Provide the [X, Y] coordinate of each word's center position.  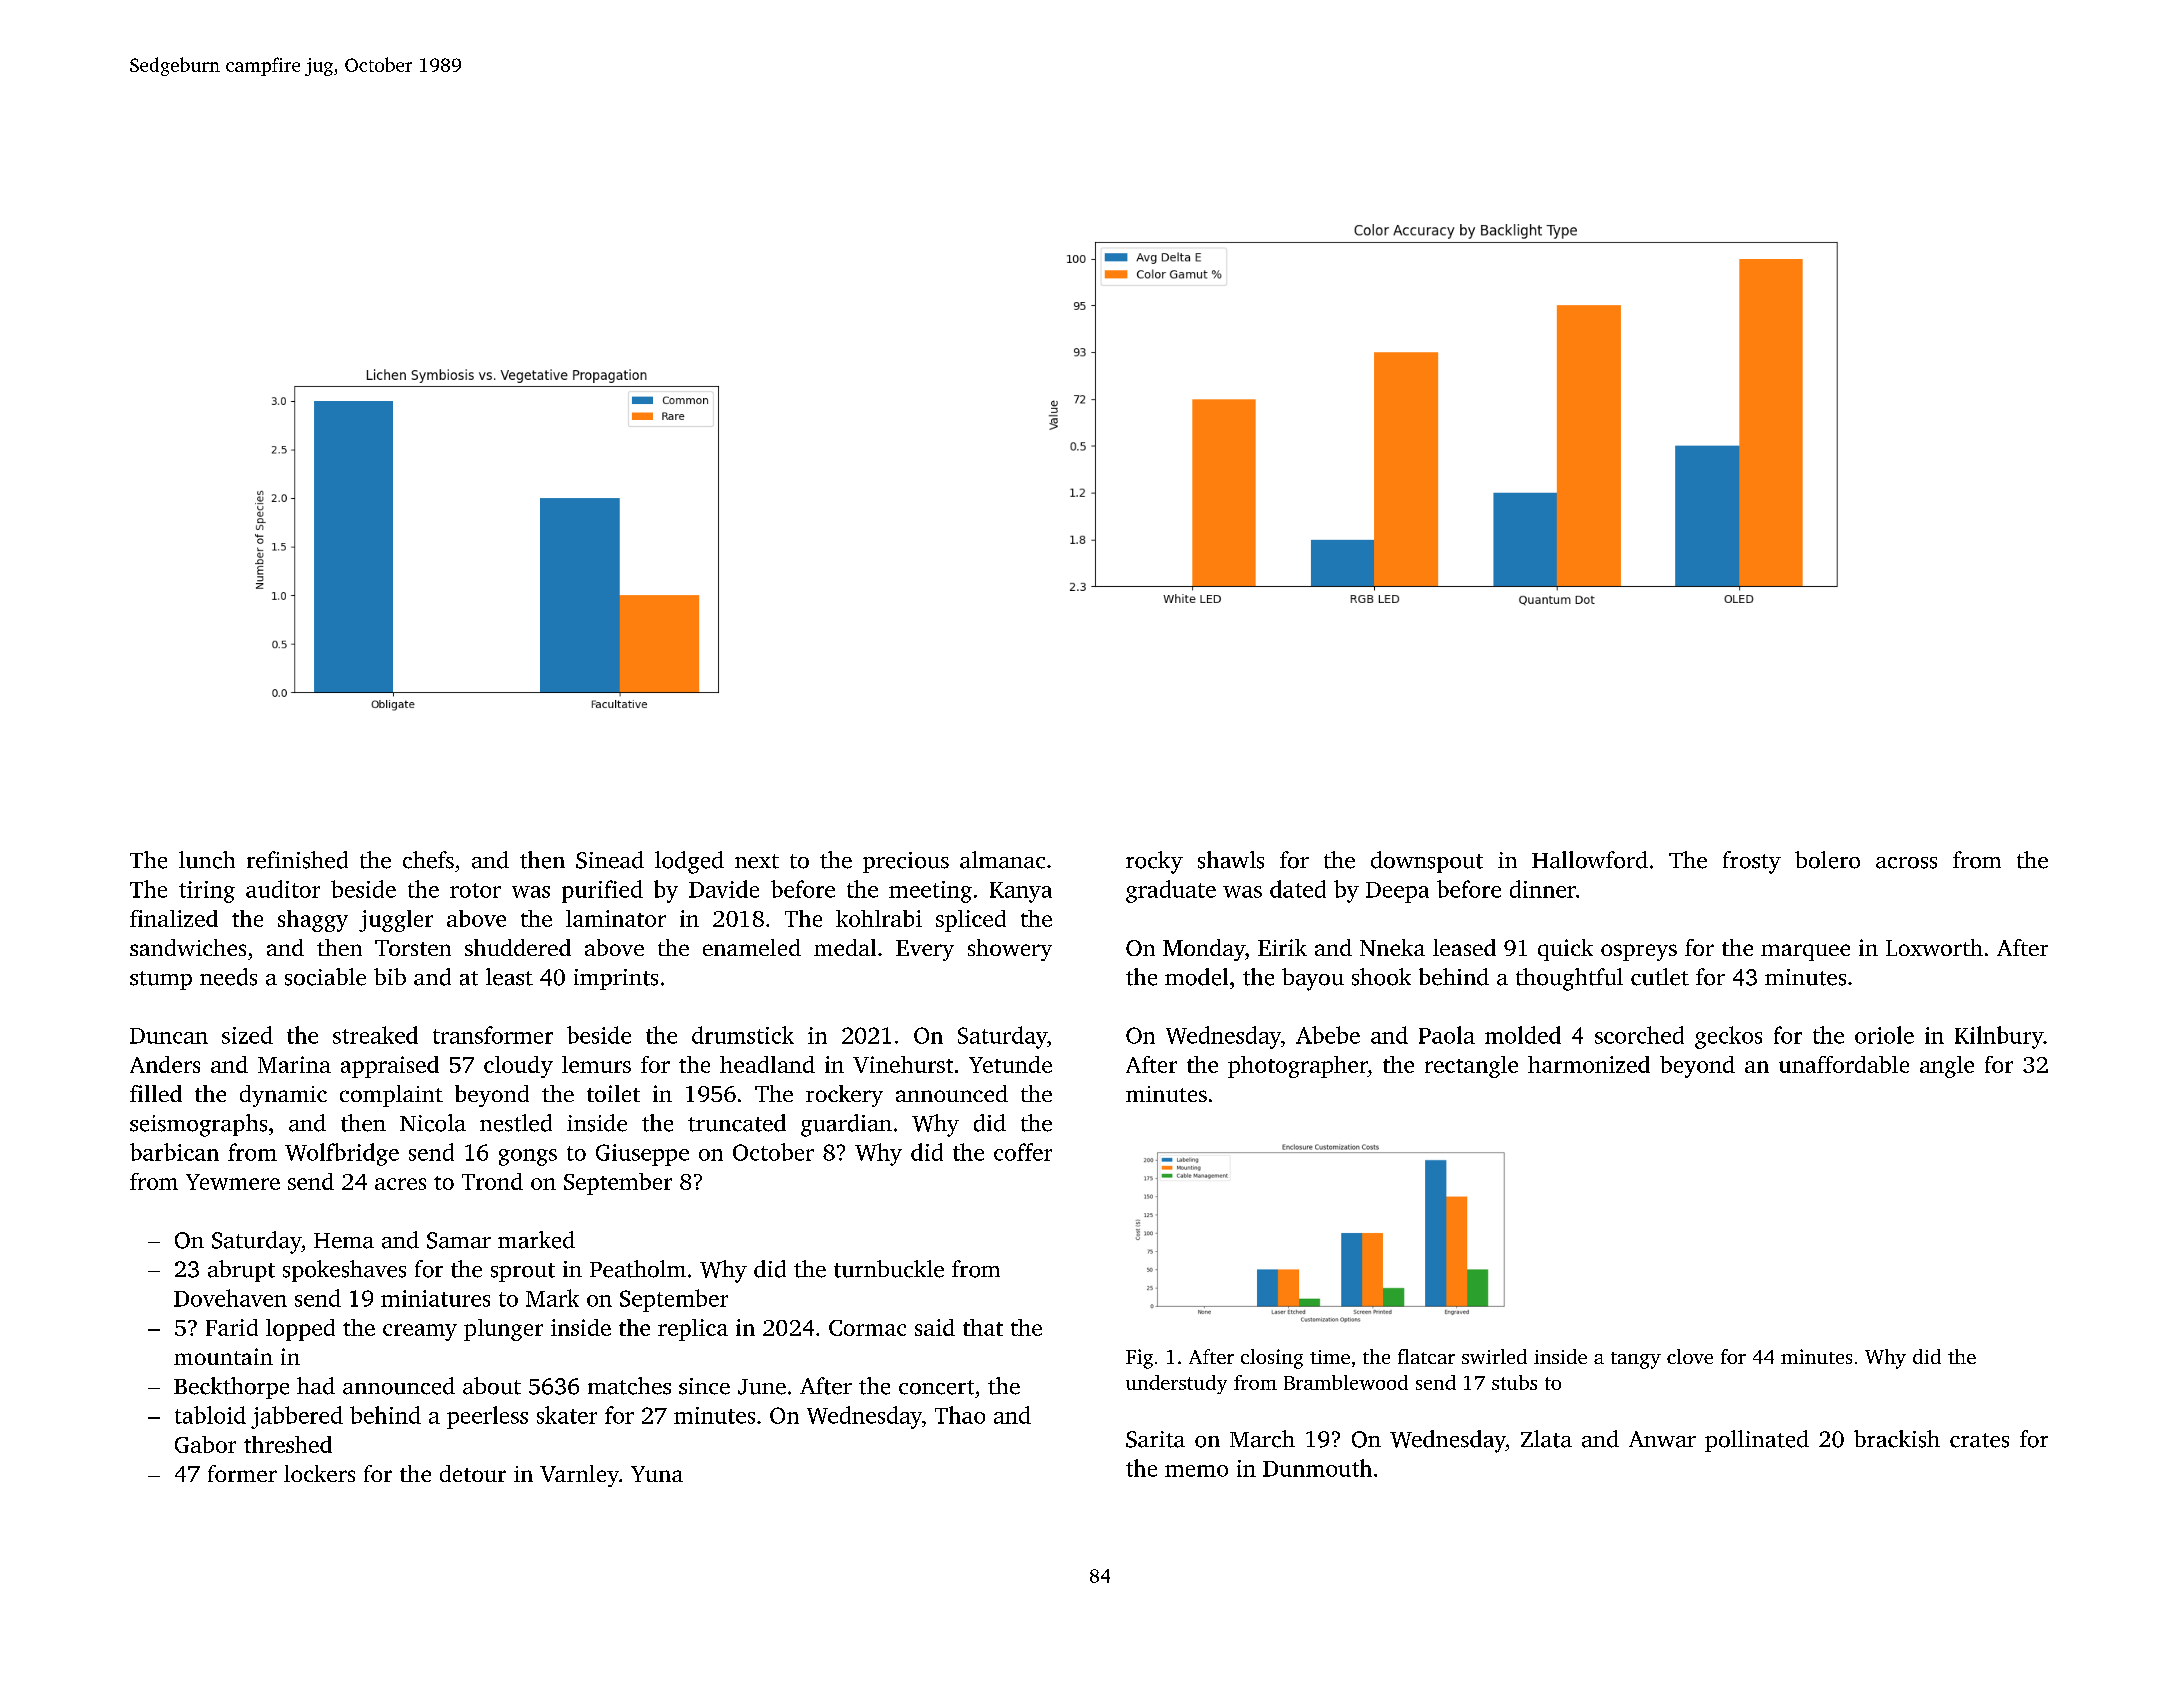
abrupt [241, 1271]
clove [1690, 1356]
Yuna [657, 1474]
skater [567, 1415]
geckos [1728, 1037]
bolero [1827, 860]
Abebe [1328, 1035]
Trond [492, 1181]
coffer [1023, 1152]
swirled [1494, 1356]
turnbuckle [889, 1269]
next [757, 861]
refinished [297, 860]
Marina [294, 1064]
